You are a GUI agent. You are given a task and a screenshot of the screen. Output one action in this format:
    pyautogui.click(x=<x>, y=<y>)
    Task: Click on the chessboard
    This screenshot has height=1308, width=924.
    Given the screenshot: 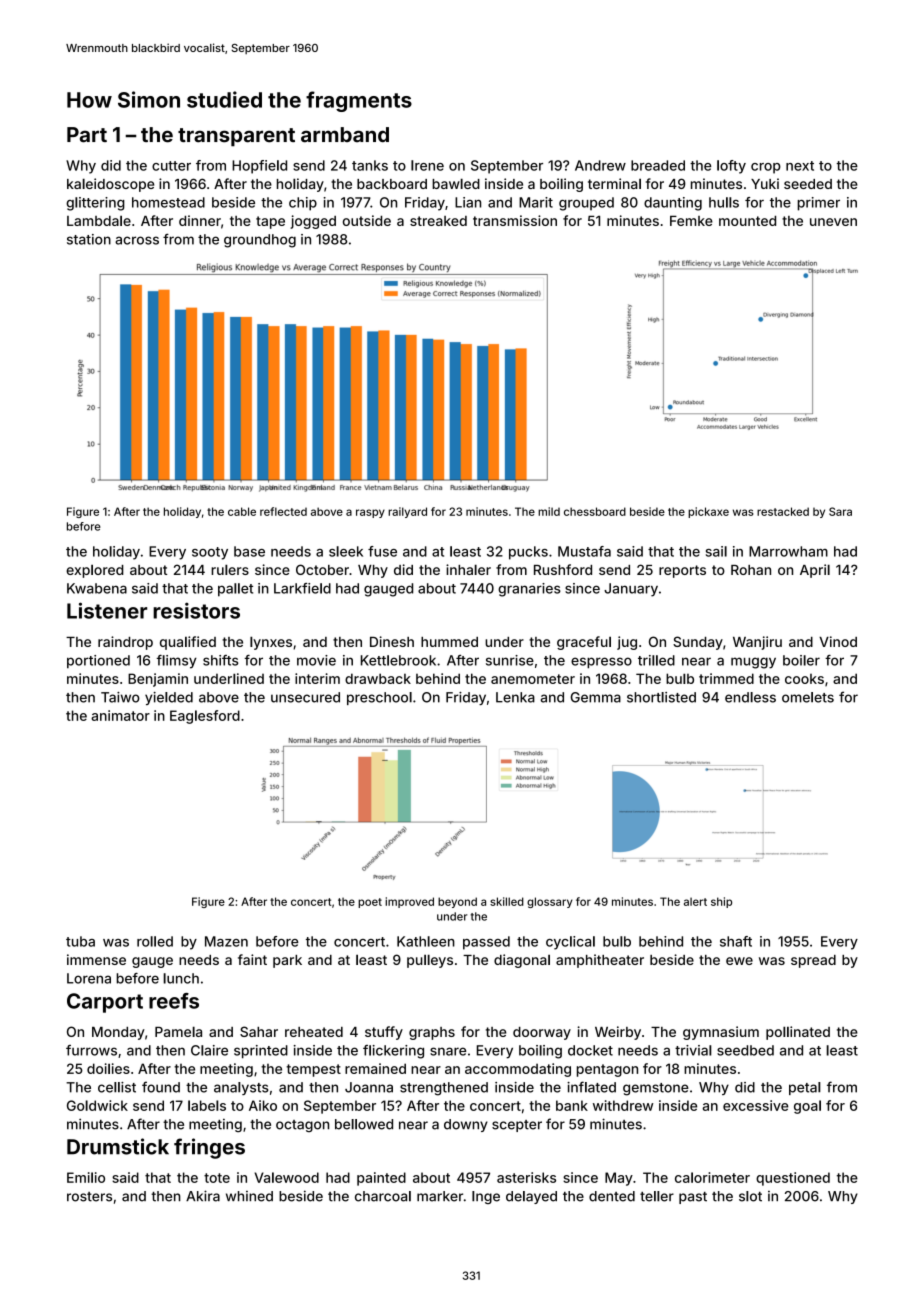 What is the action you would take?
    pyautogui.click(x=595, y=511)
